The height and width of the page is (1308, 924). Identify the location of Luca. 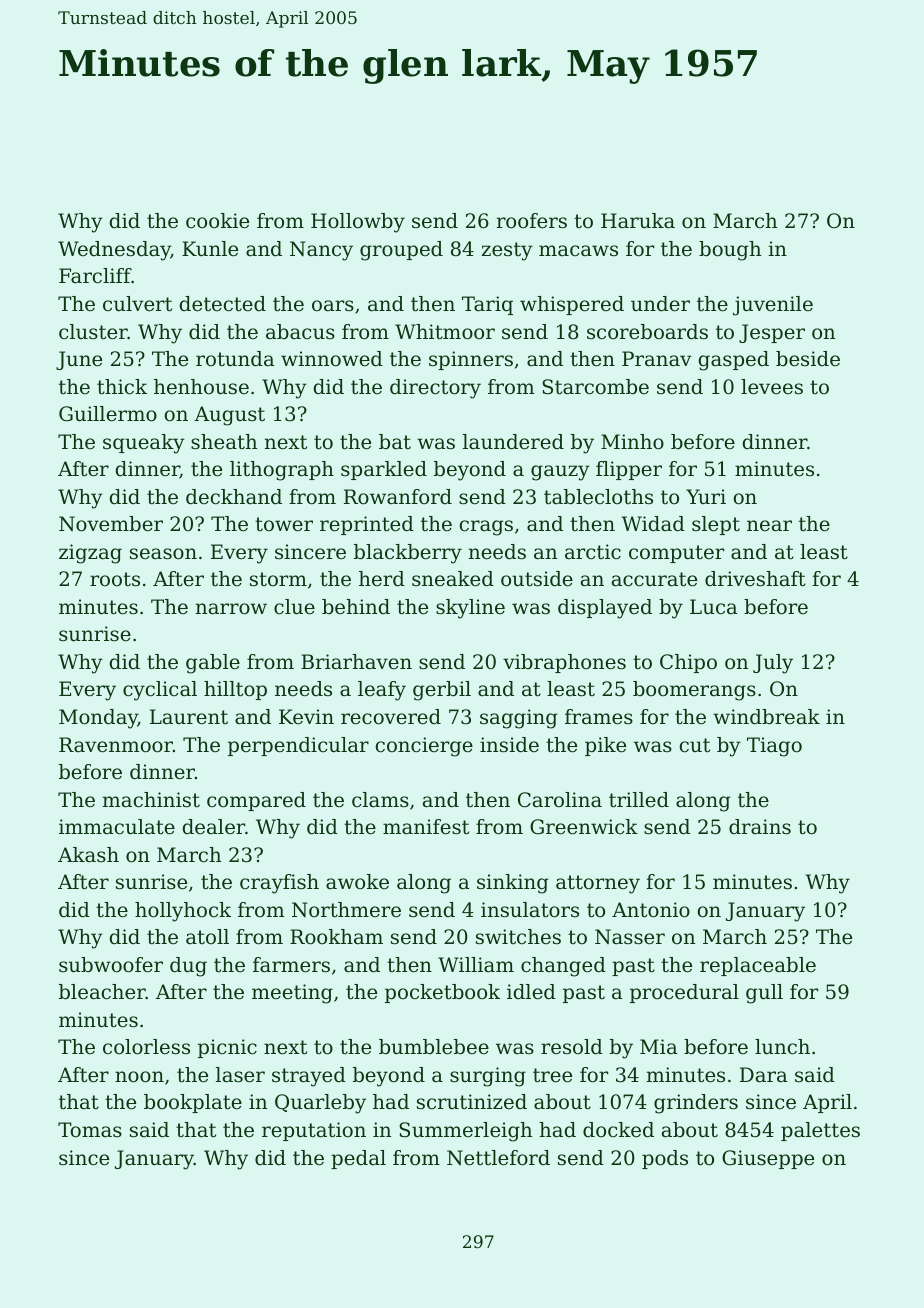
(713, 606).
